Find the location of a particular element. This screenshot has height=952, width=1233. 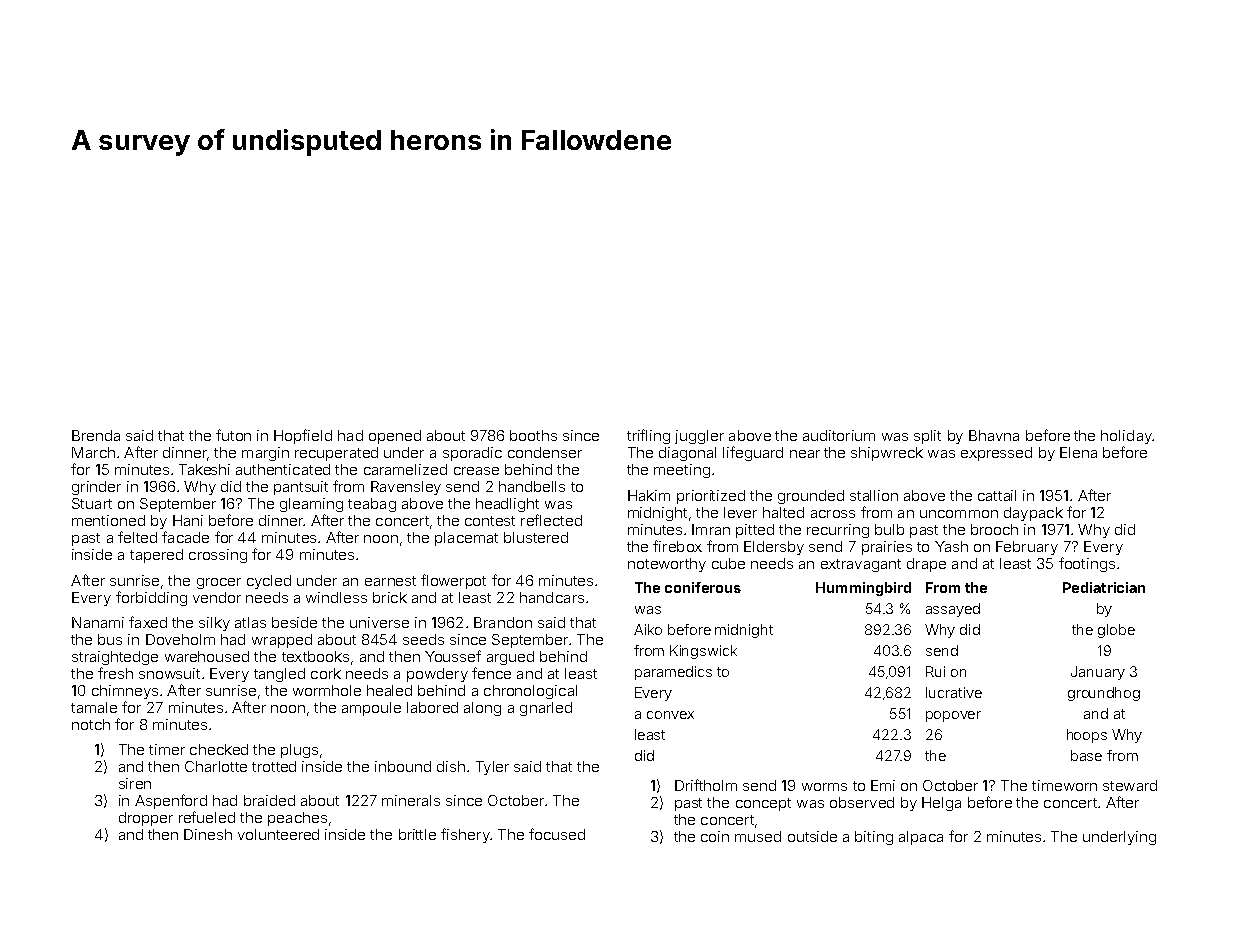

fishery is located at coordinates (465, 835).
